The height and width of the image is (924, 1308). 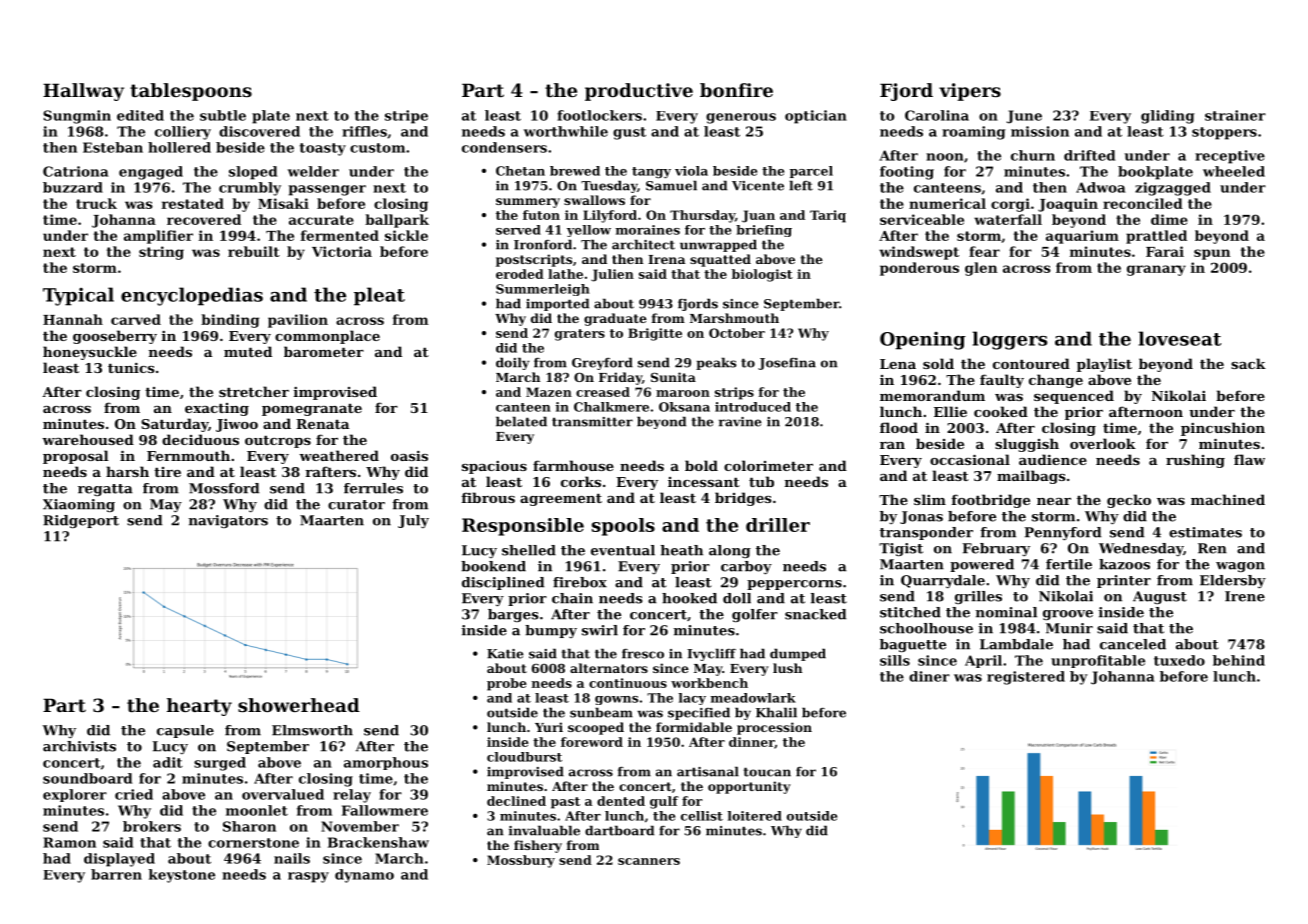 What do you see at coordinates (639, 92) in the image?
I see `productive` at bounding box center [639, 92].
